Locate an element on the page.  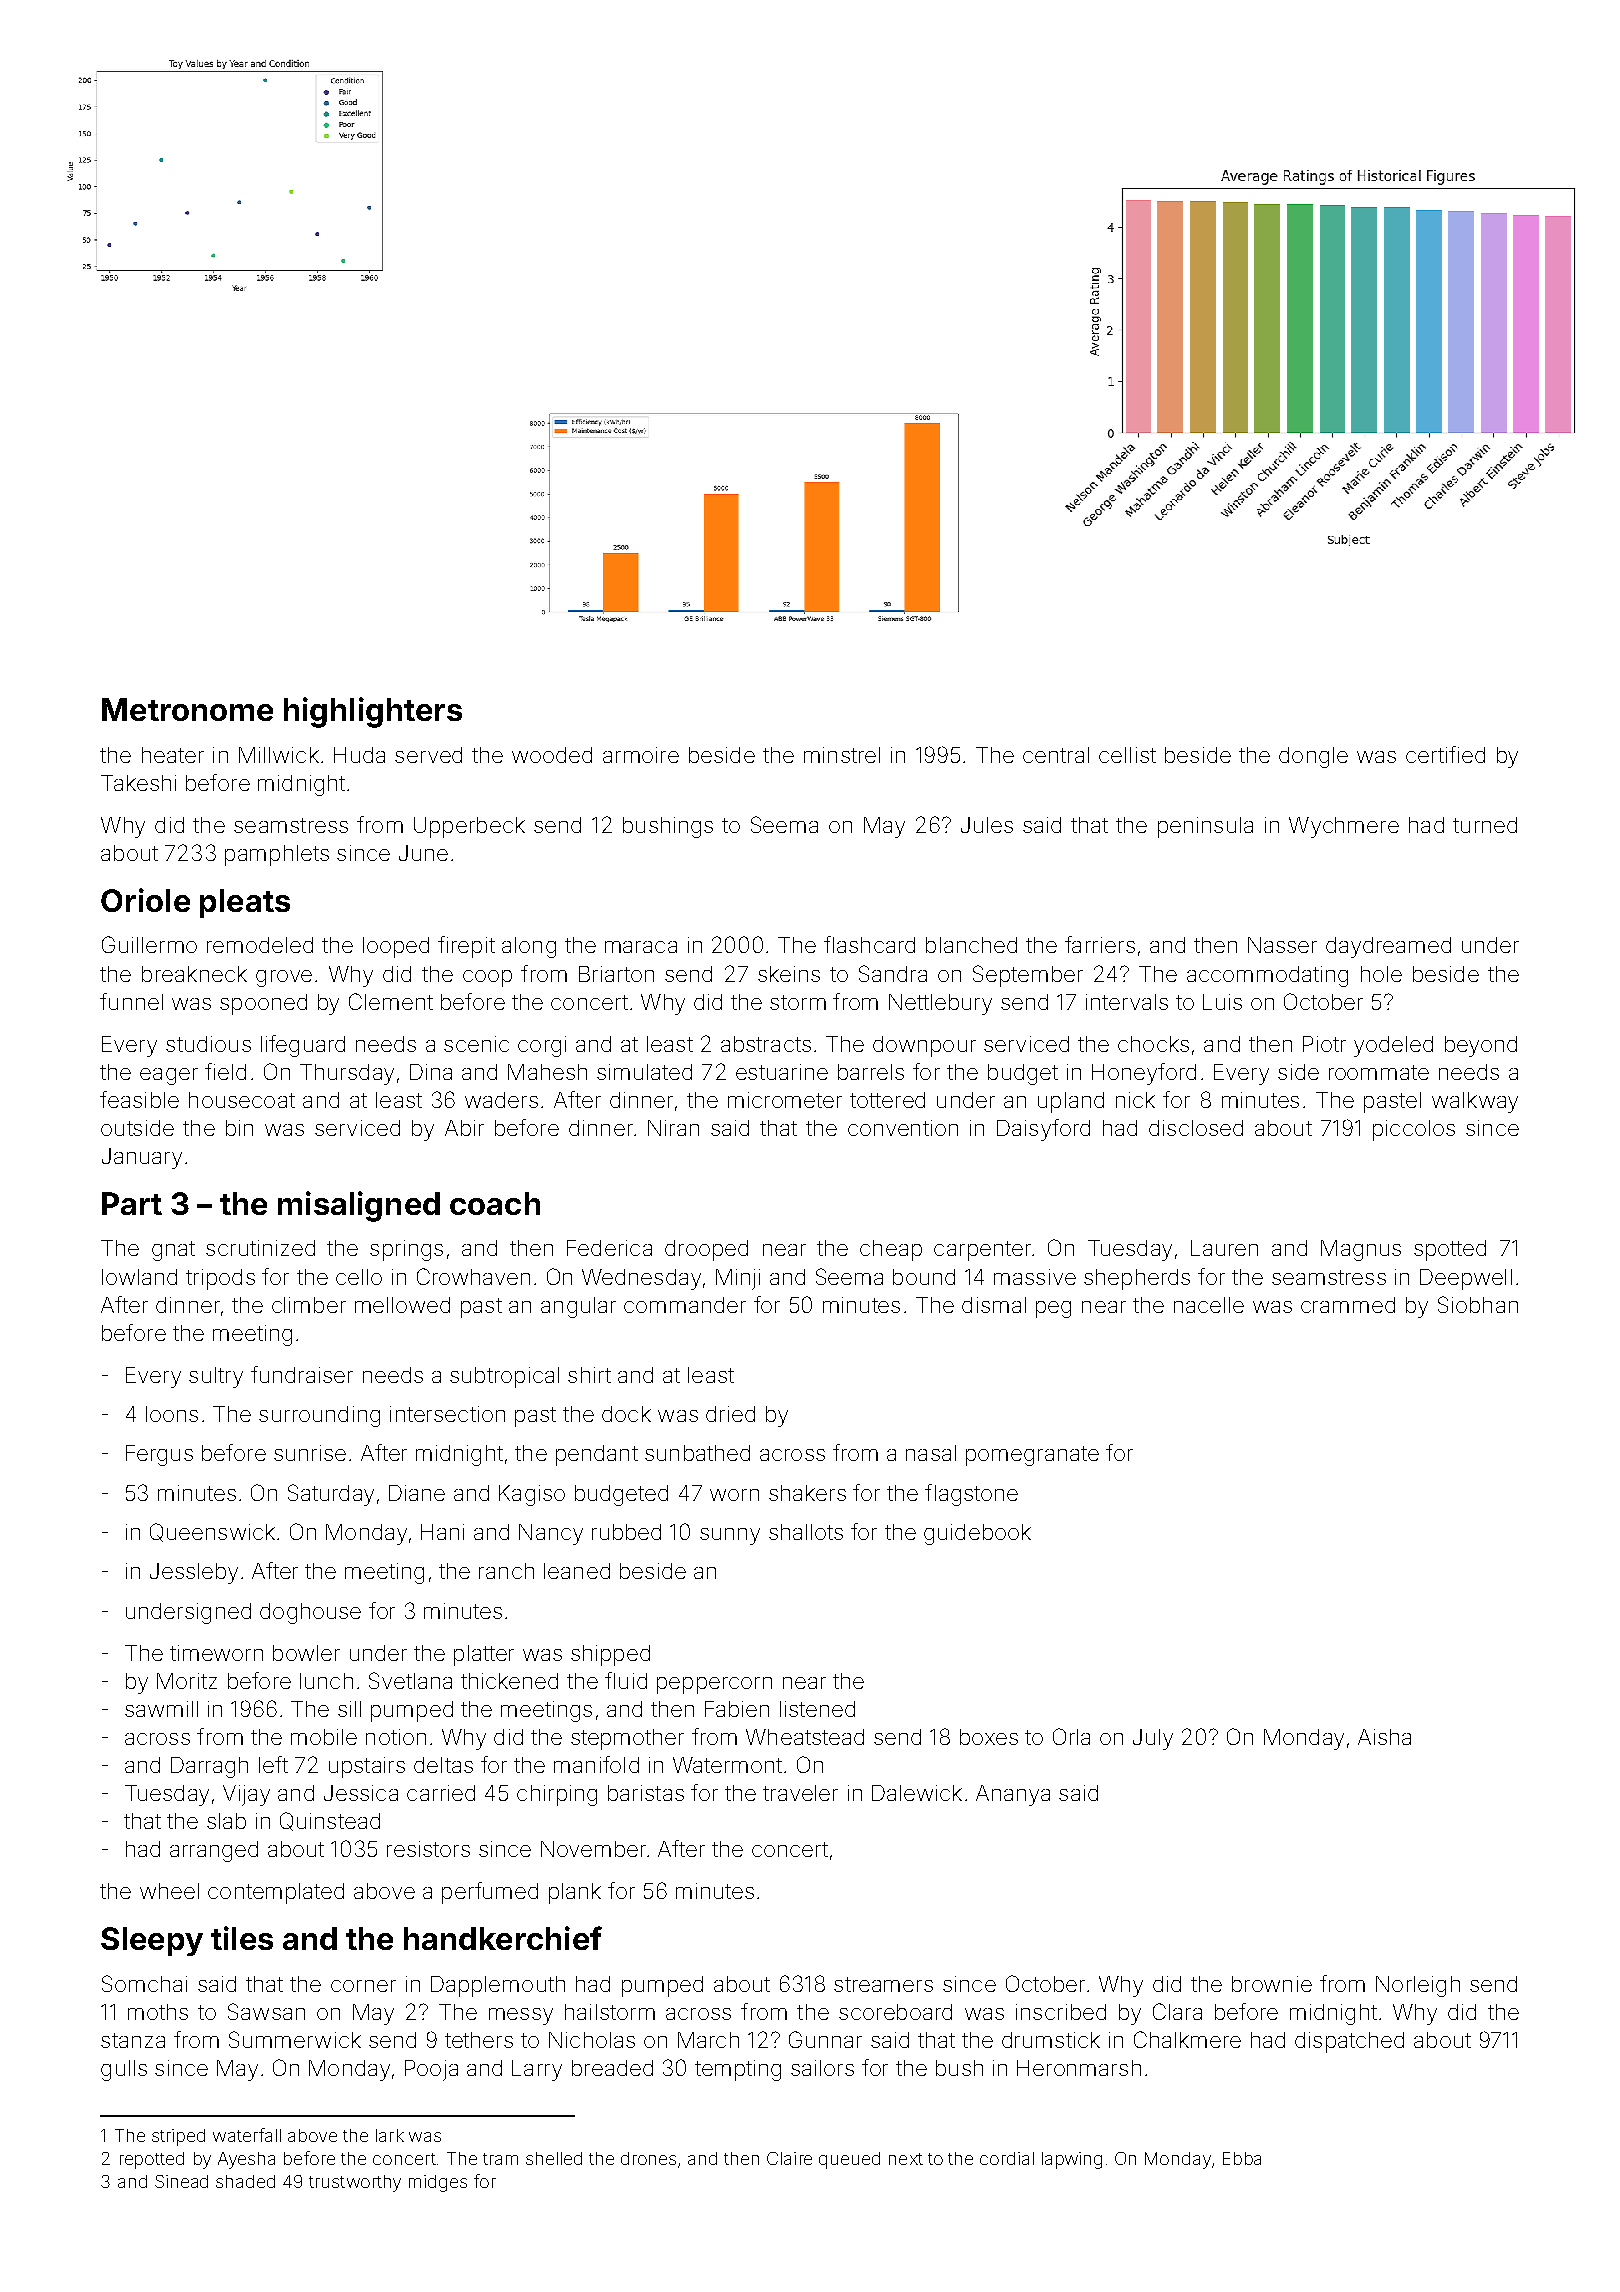
minstrel is located at coordinates (842, 755).
